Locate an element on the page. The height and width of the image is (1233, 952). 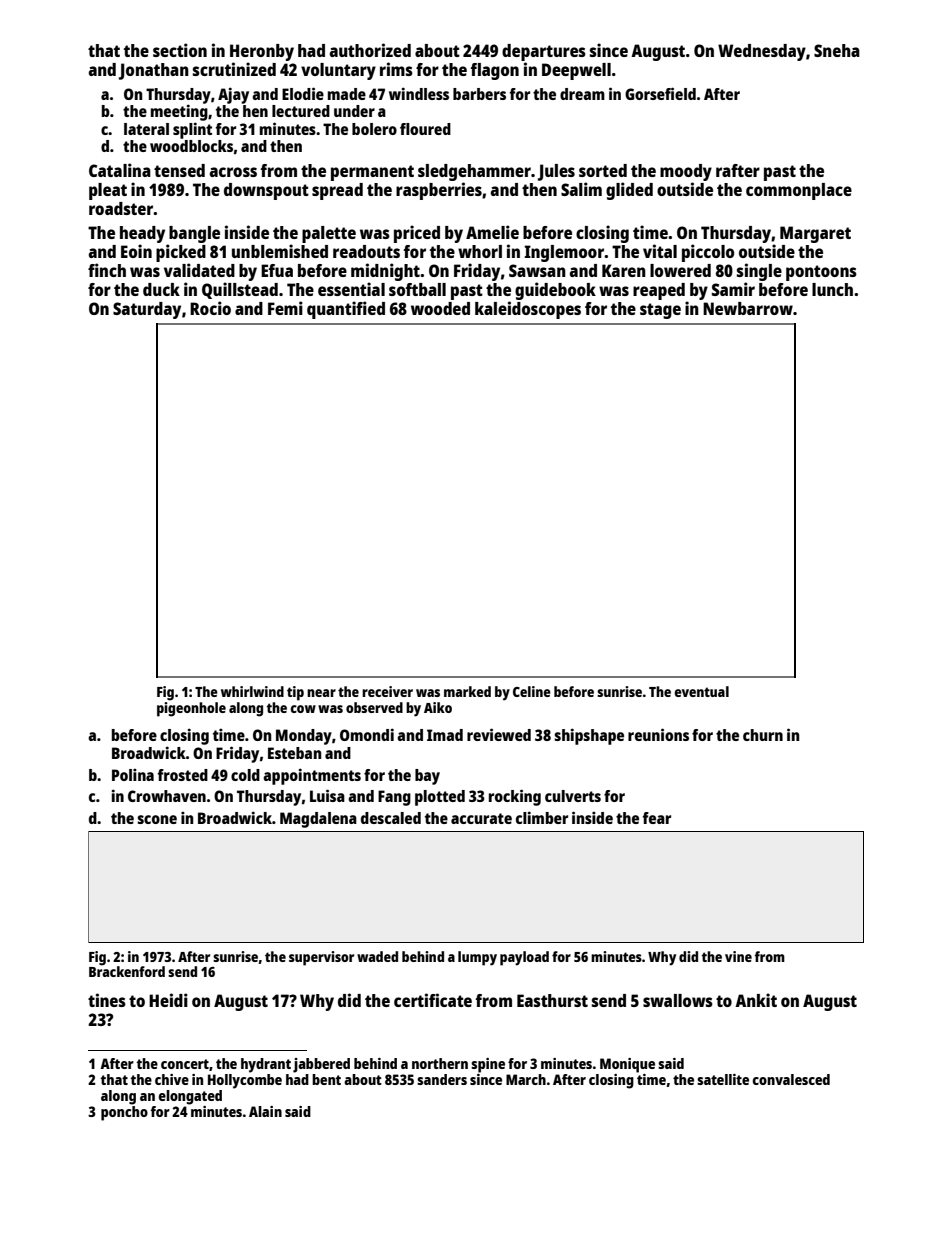
vine is located at coordinates (738, 956).
